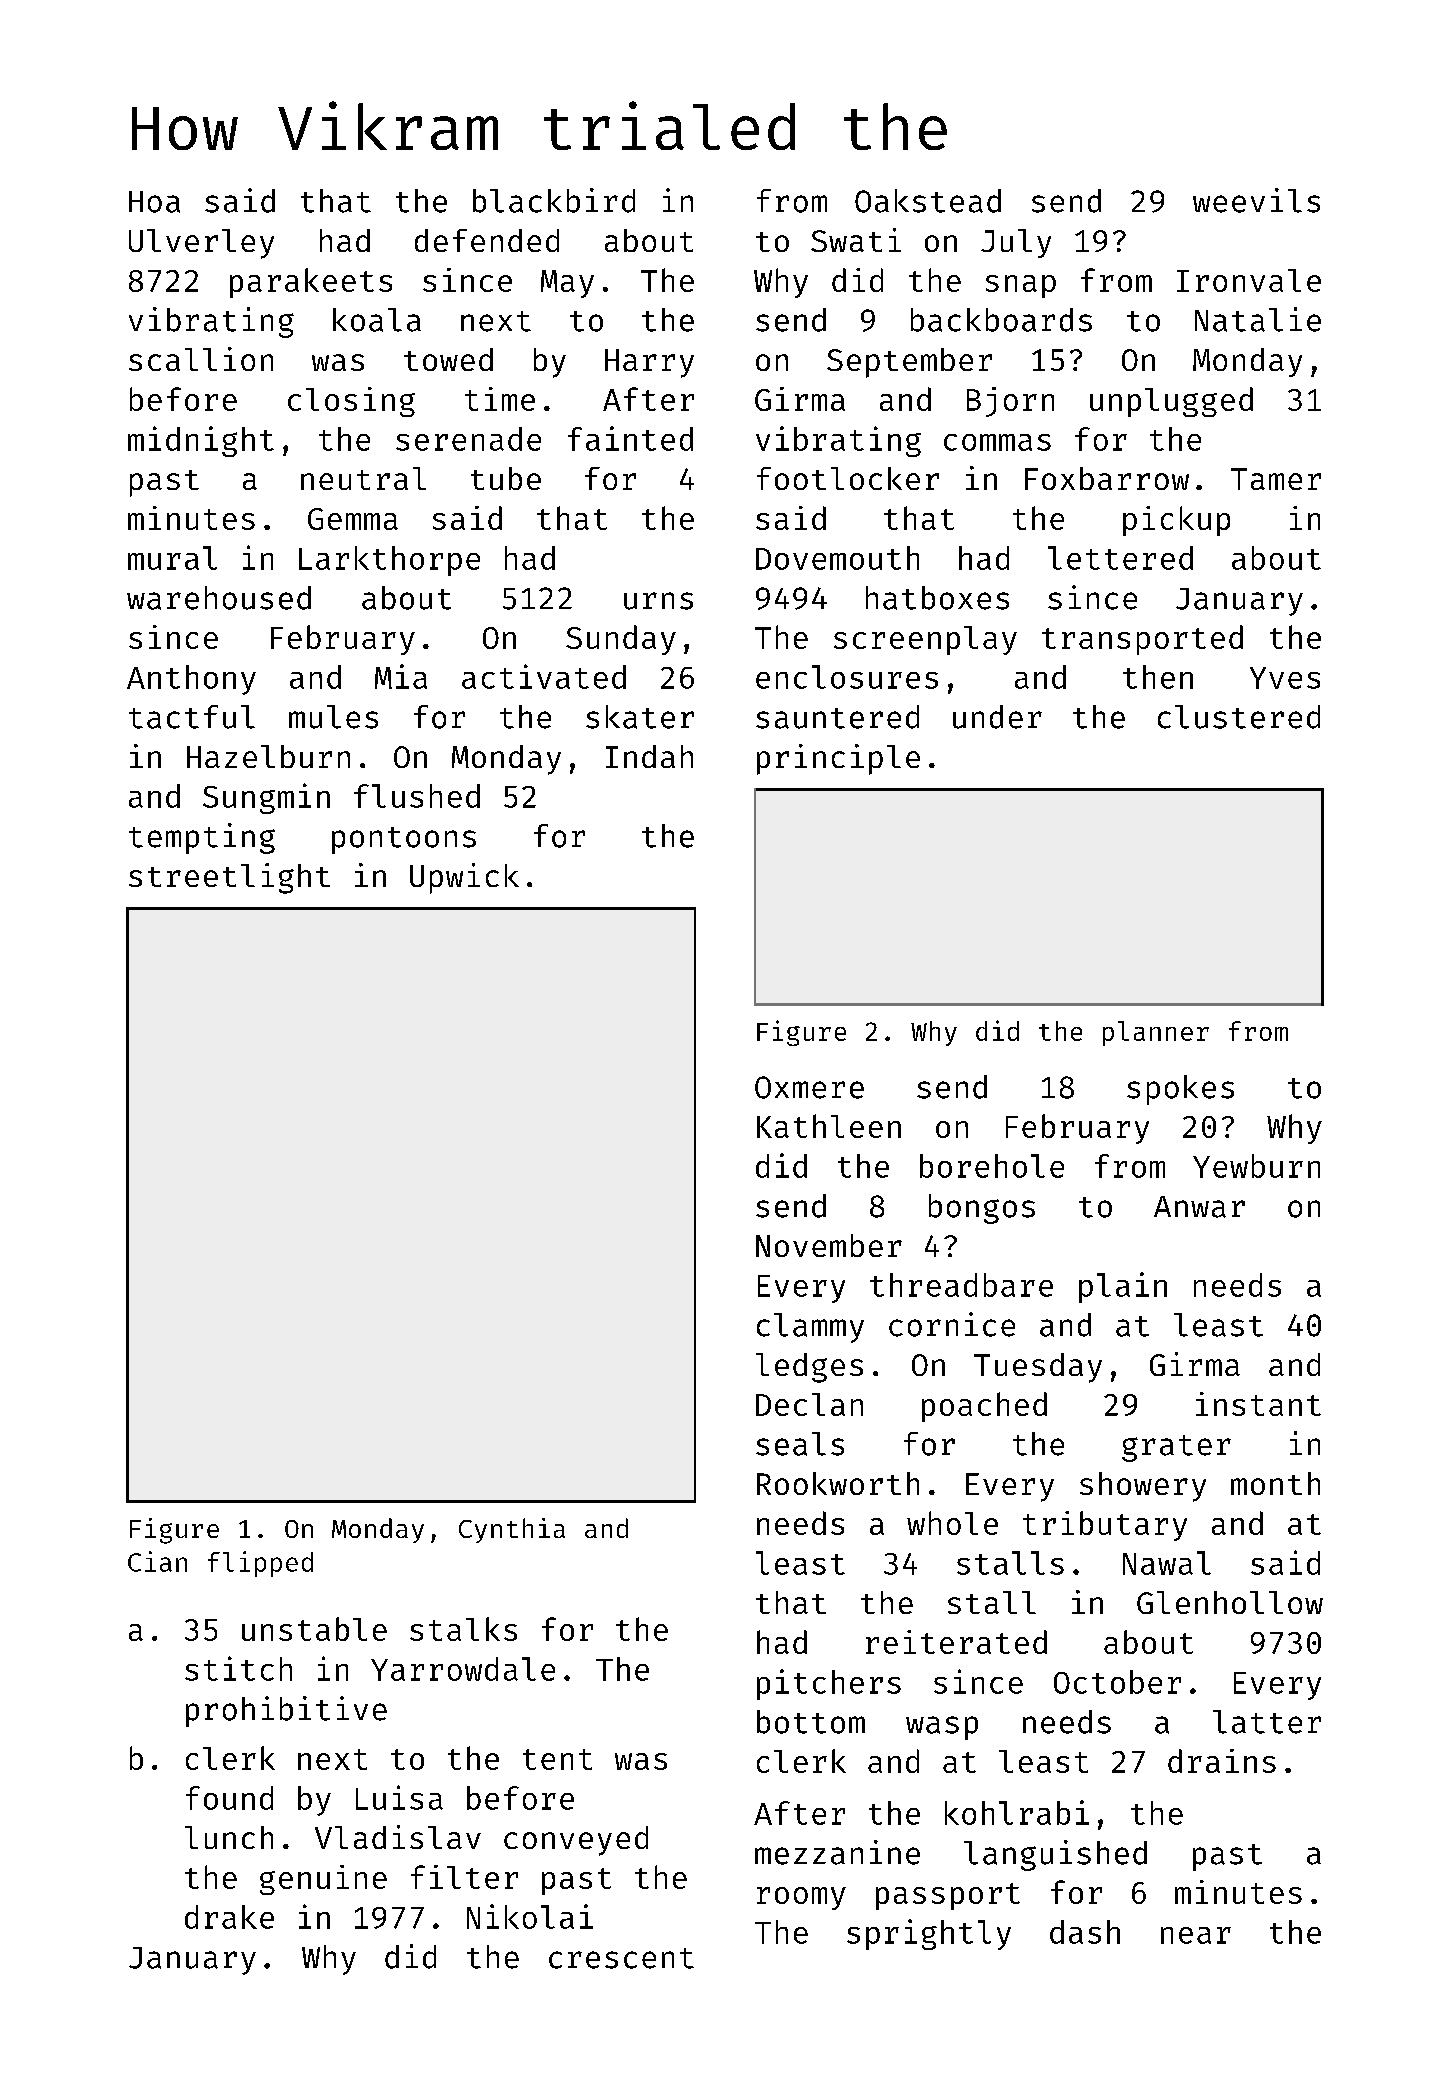 This image has height=2100, width=1450. Describe the element at coordinates (1256, 200) in the image. I see `weevils` at that location.
